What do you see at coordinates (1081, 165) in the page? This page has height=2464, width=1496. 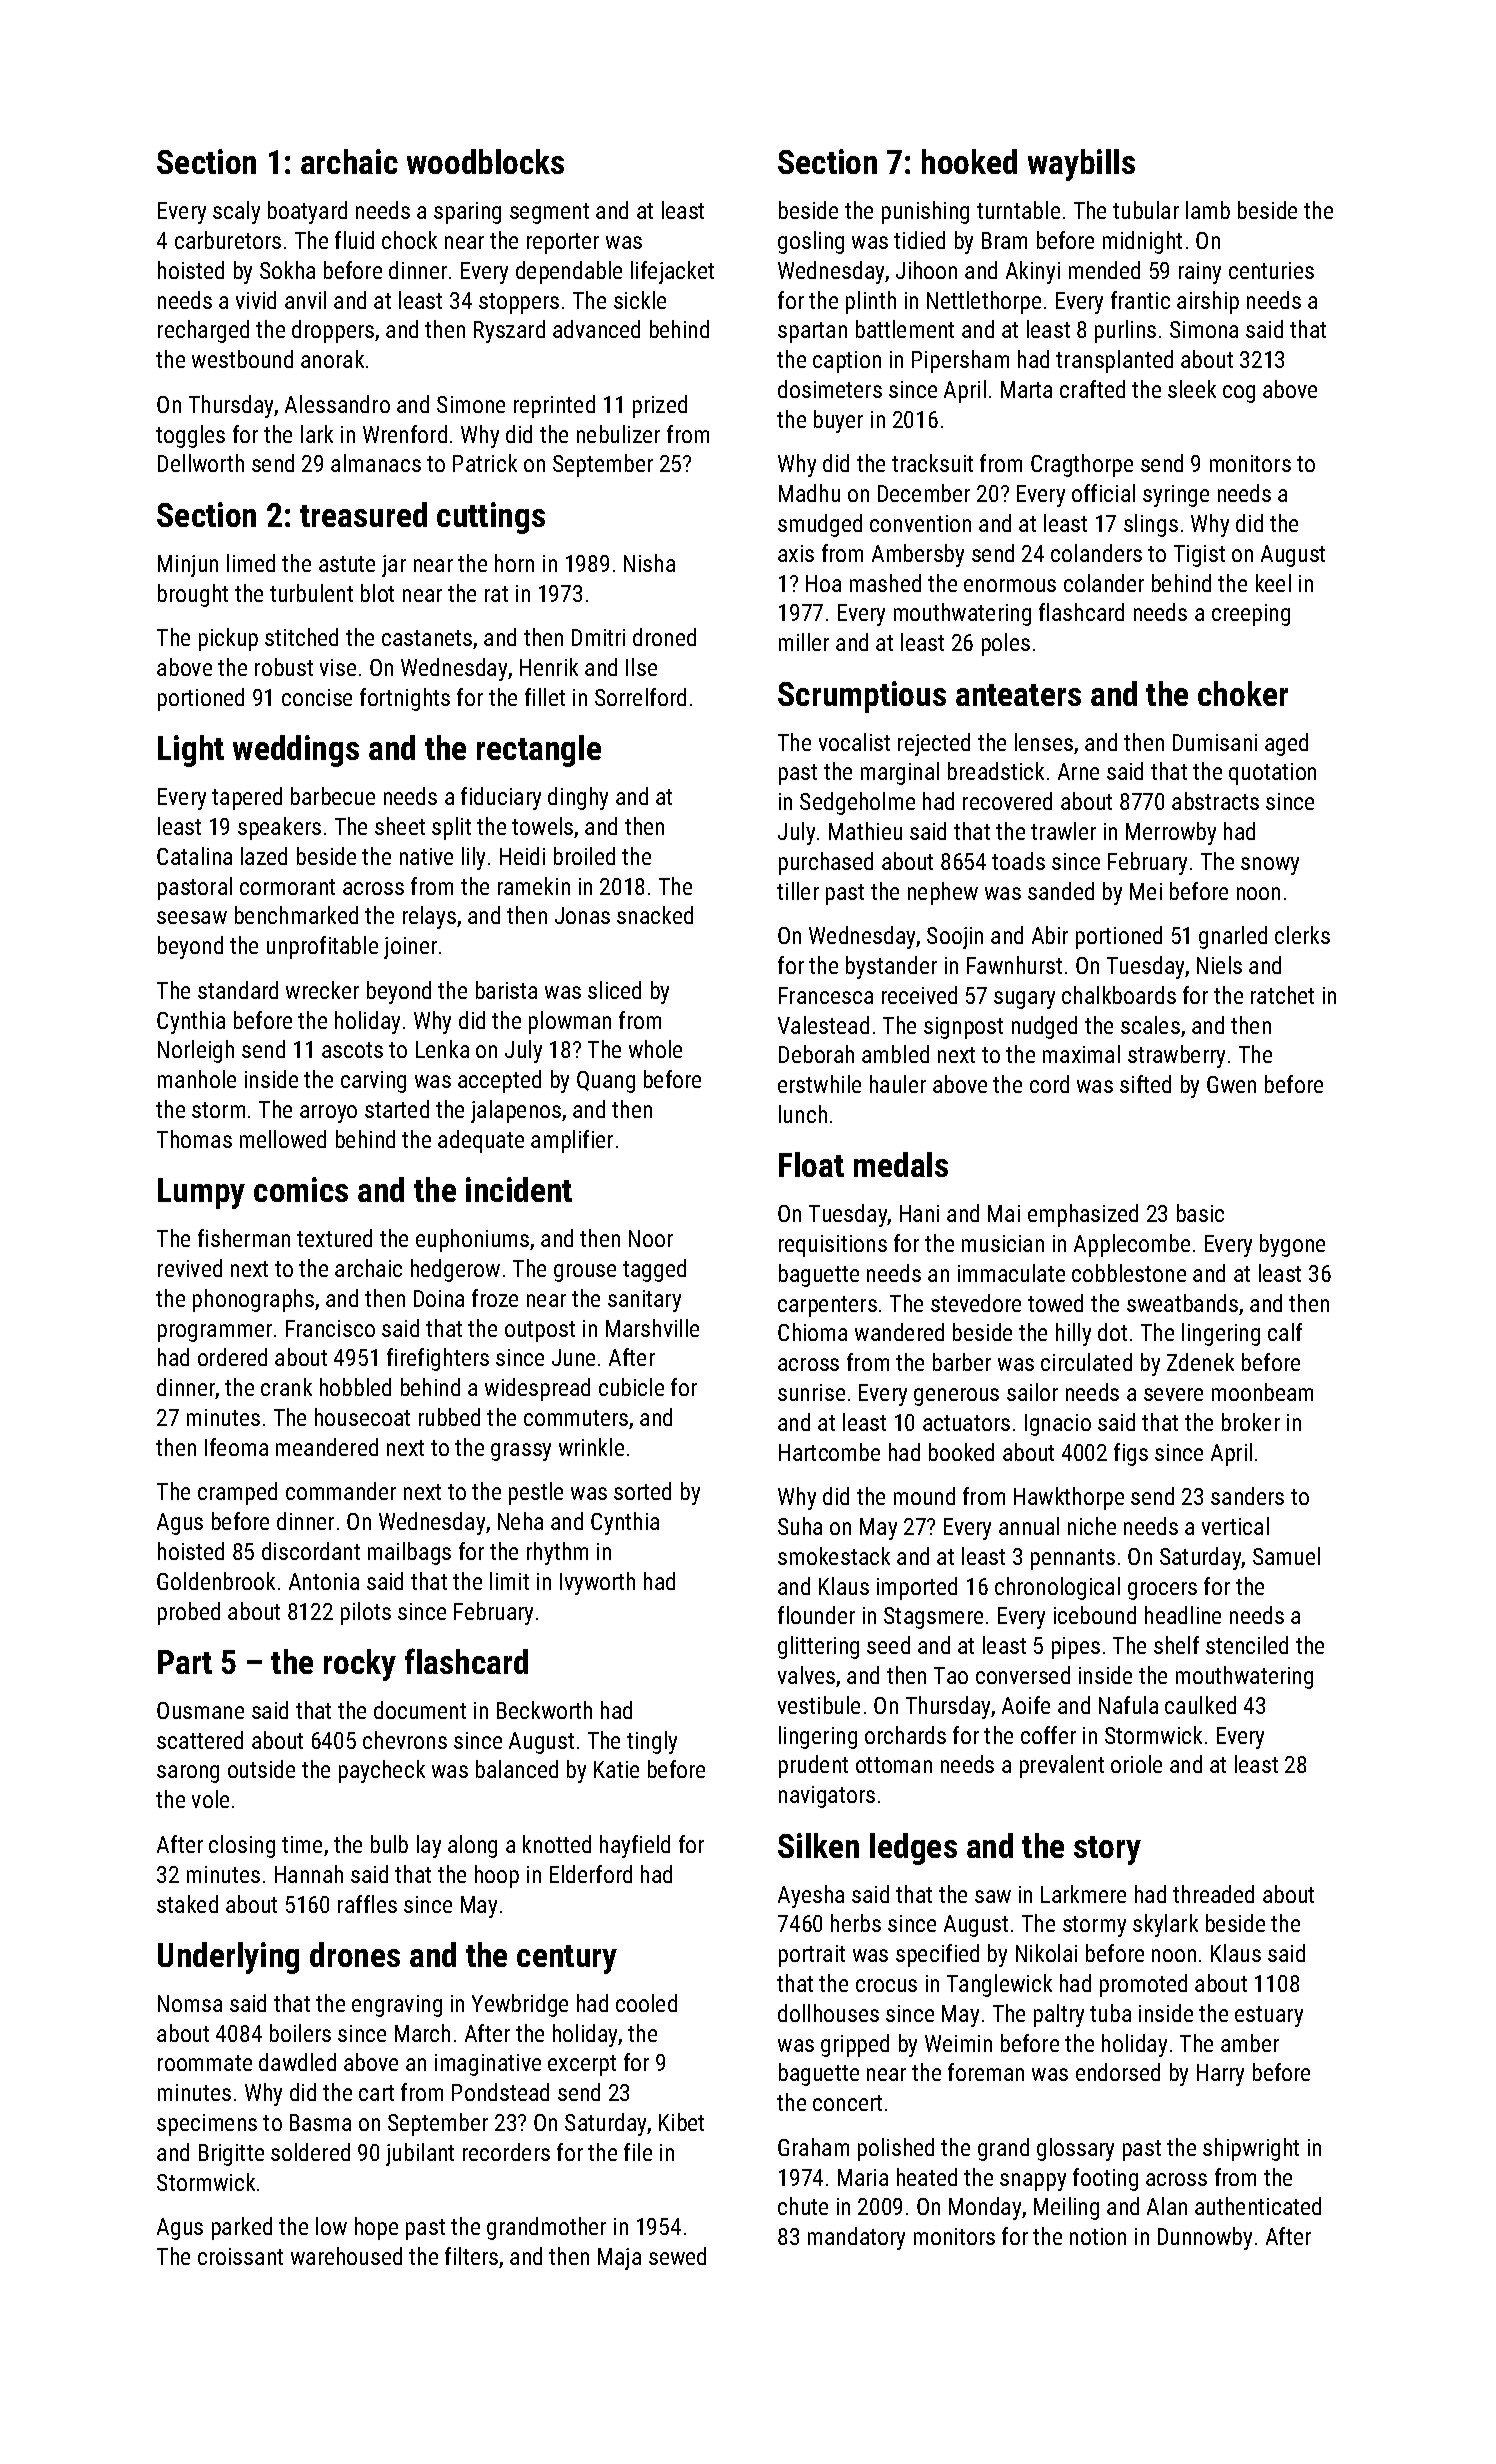 I see `waybills` at bounding box center [1081, 165].
